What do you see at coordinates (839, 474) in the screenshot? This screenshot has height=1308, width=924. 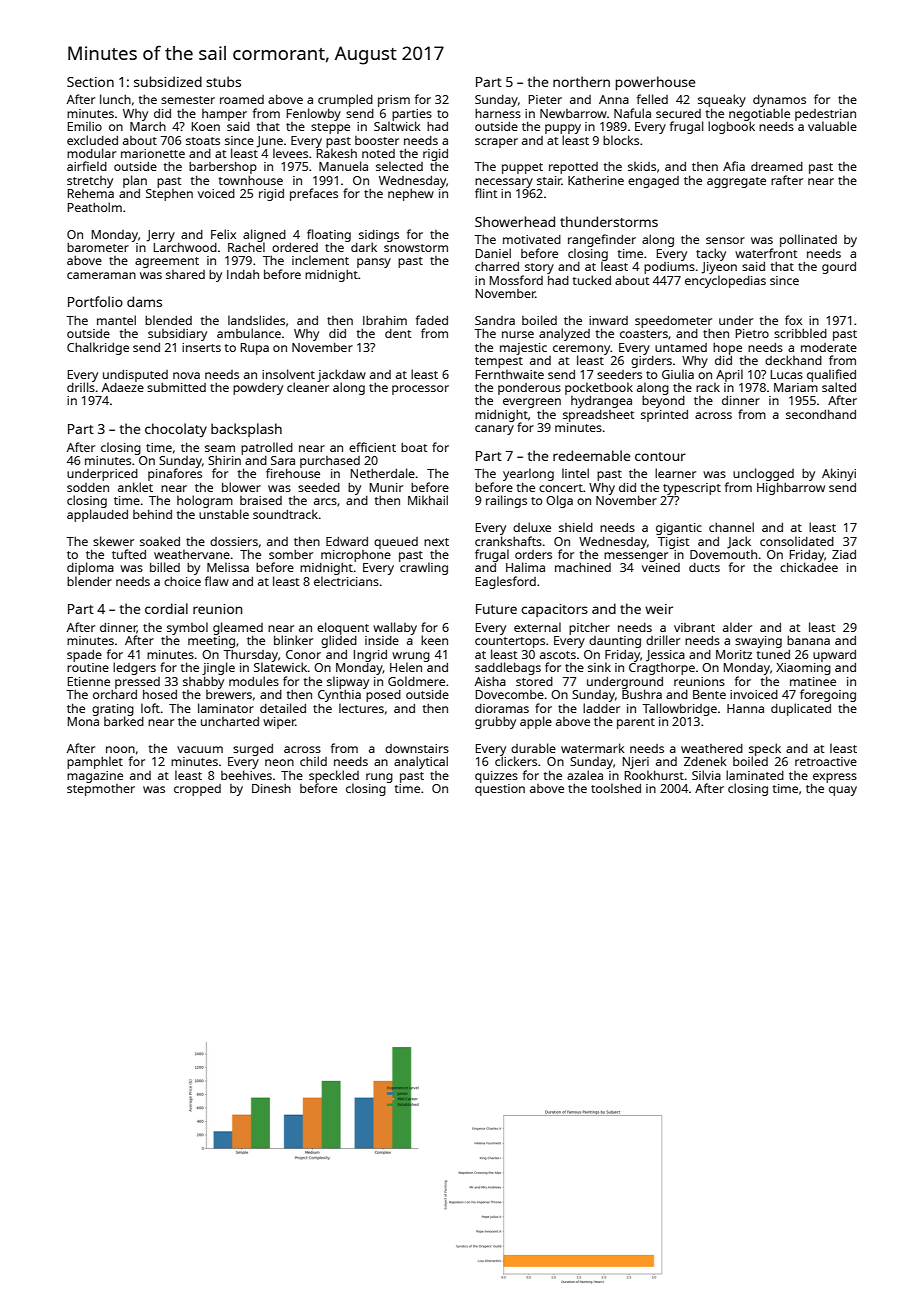 I see `Akinyi` at bounding box center [839, 474].
